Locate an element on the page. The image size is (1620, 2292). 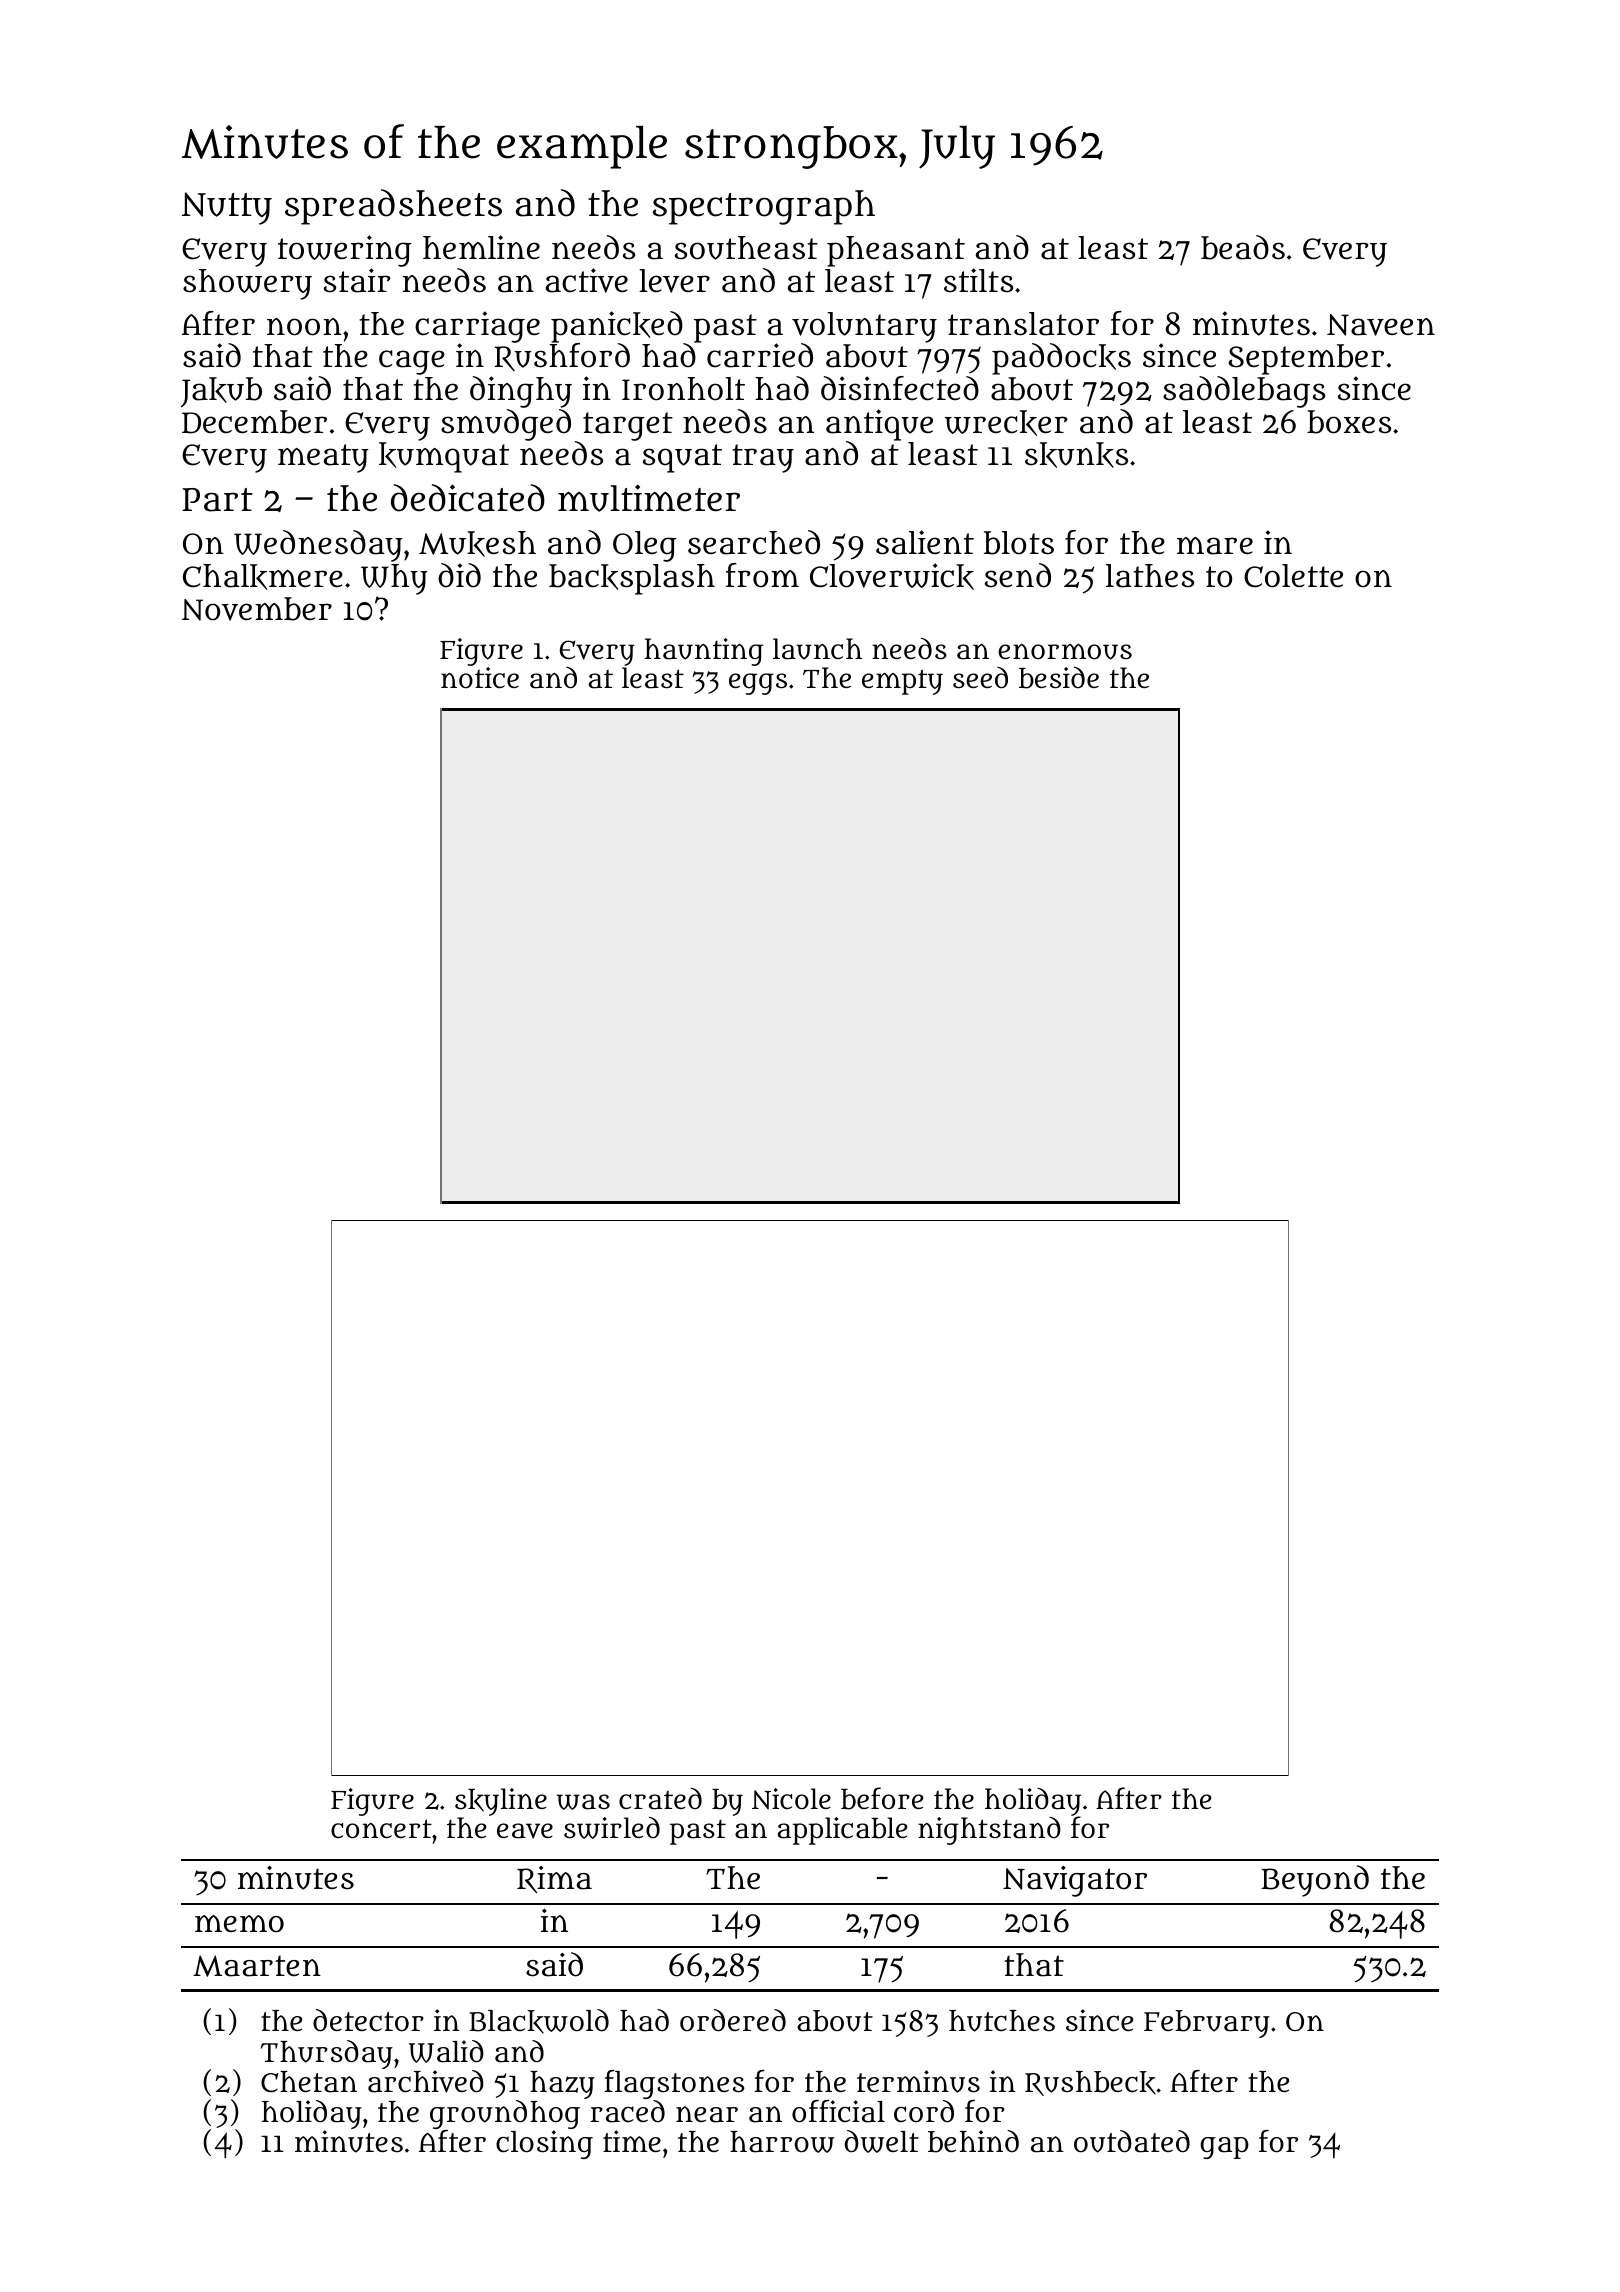
before is located at coordinates (882, 1798).
